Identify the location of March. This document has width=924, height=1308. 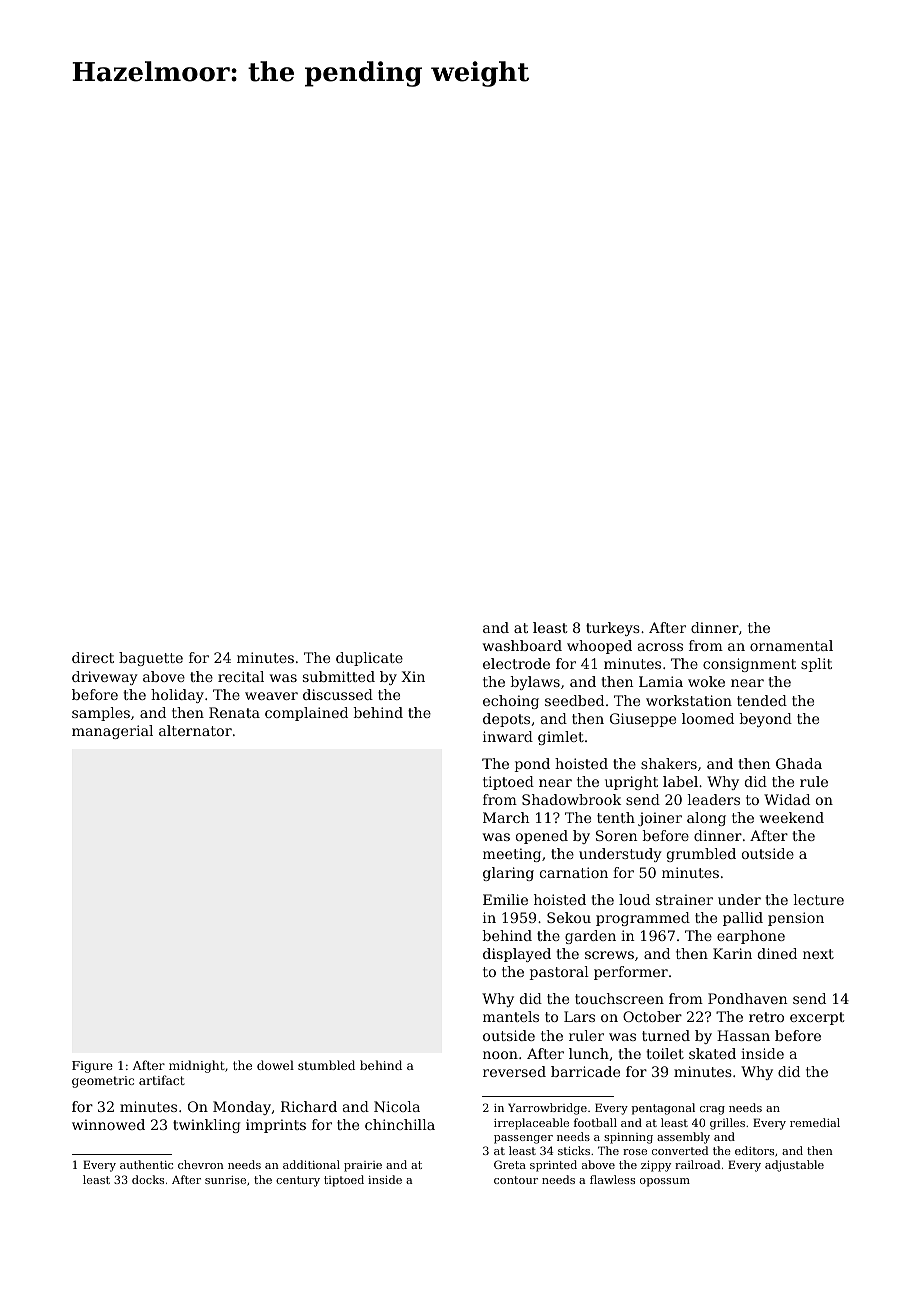
(506, 817).
